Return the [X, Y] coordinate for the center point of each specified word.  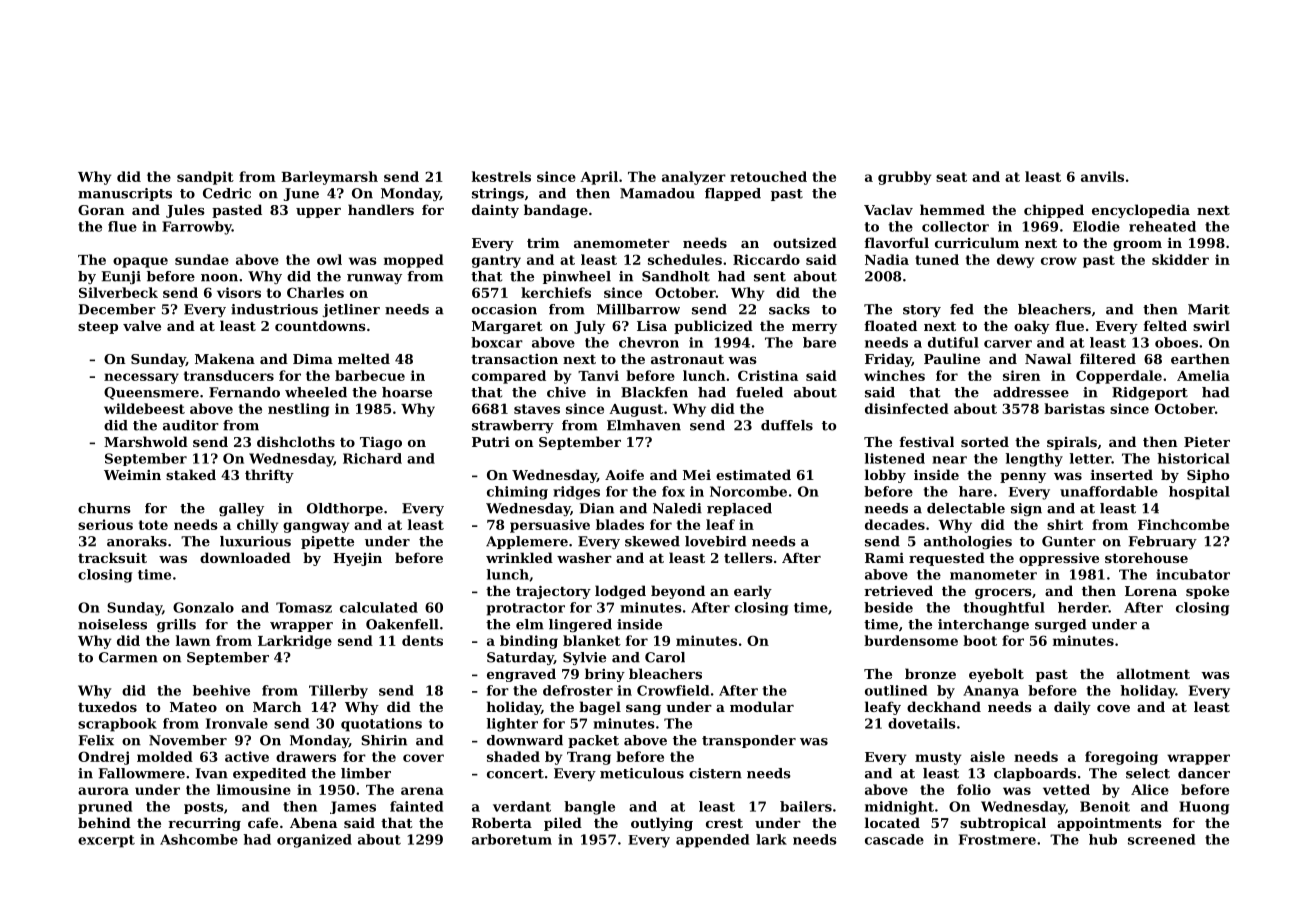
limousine [254, 789]
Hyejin [357, 559]
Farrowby [197, 228]
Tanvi [598, 375]
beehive [221, 690]
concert [515, 774]
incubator [1193, 574]
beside [888, 607]
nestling [298, 410]
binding [529, 642]
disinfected [907, 408]
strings [498, 194]
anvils [1102, 176]
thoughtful [1004, 609]
